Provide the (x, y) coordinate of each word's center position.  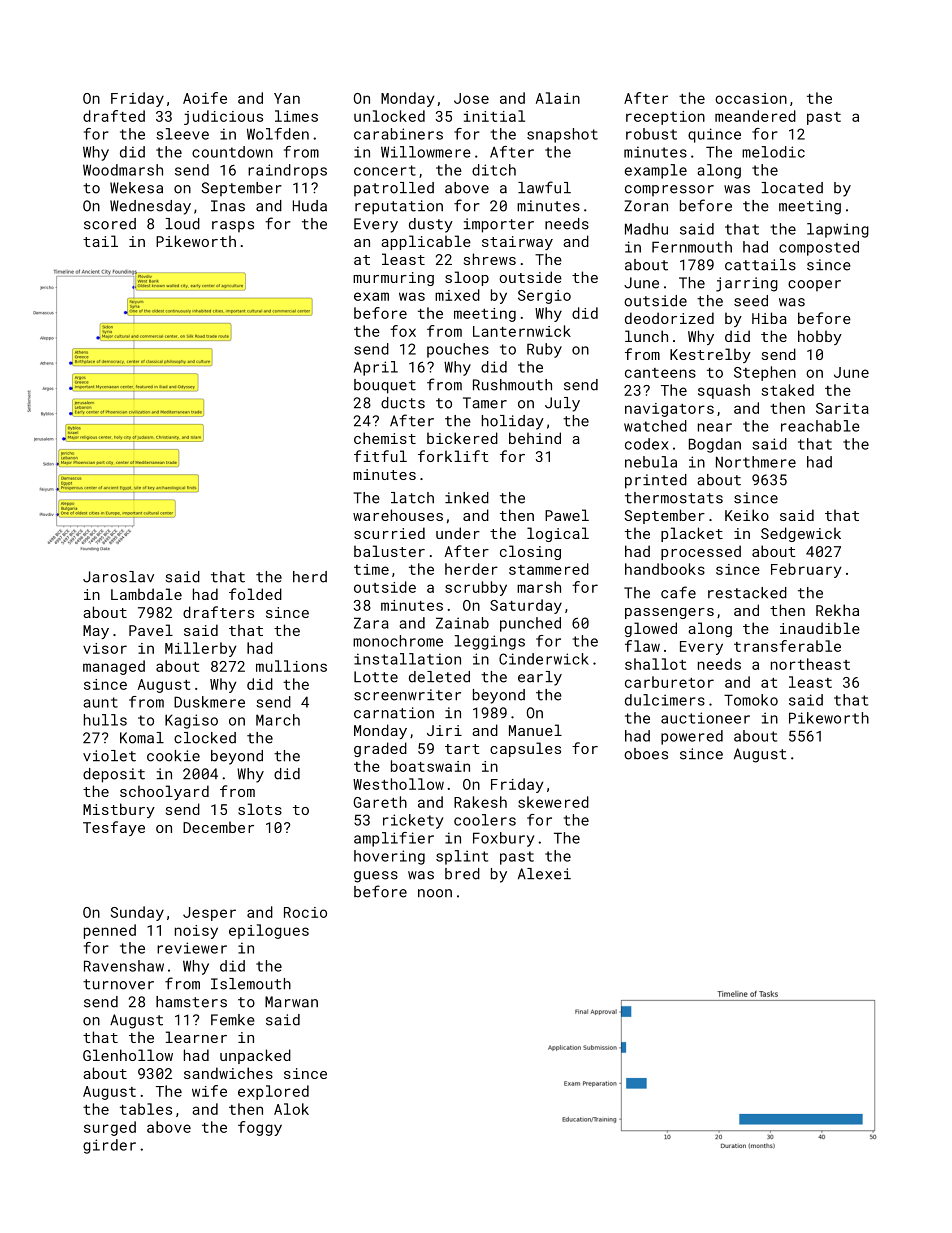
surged (110, 1128)
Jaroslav (118, 577)
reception (665, 118)
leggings (490, 642)
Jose (471, 98)
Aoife (205, 98)
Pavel (151, 630)
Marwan (291, 1002)
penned (110, 931)
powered (692, 737)
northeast (810, 664)
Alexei (544, 874)
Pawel (567, 515)
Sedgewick (801, 534)
